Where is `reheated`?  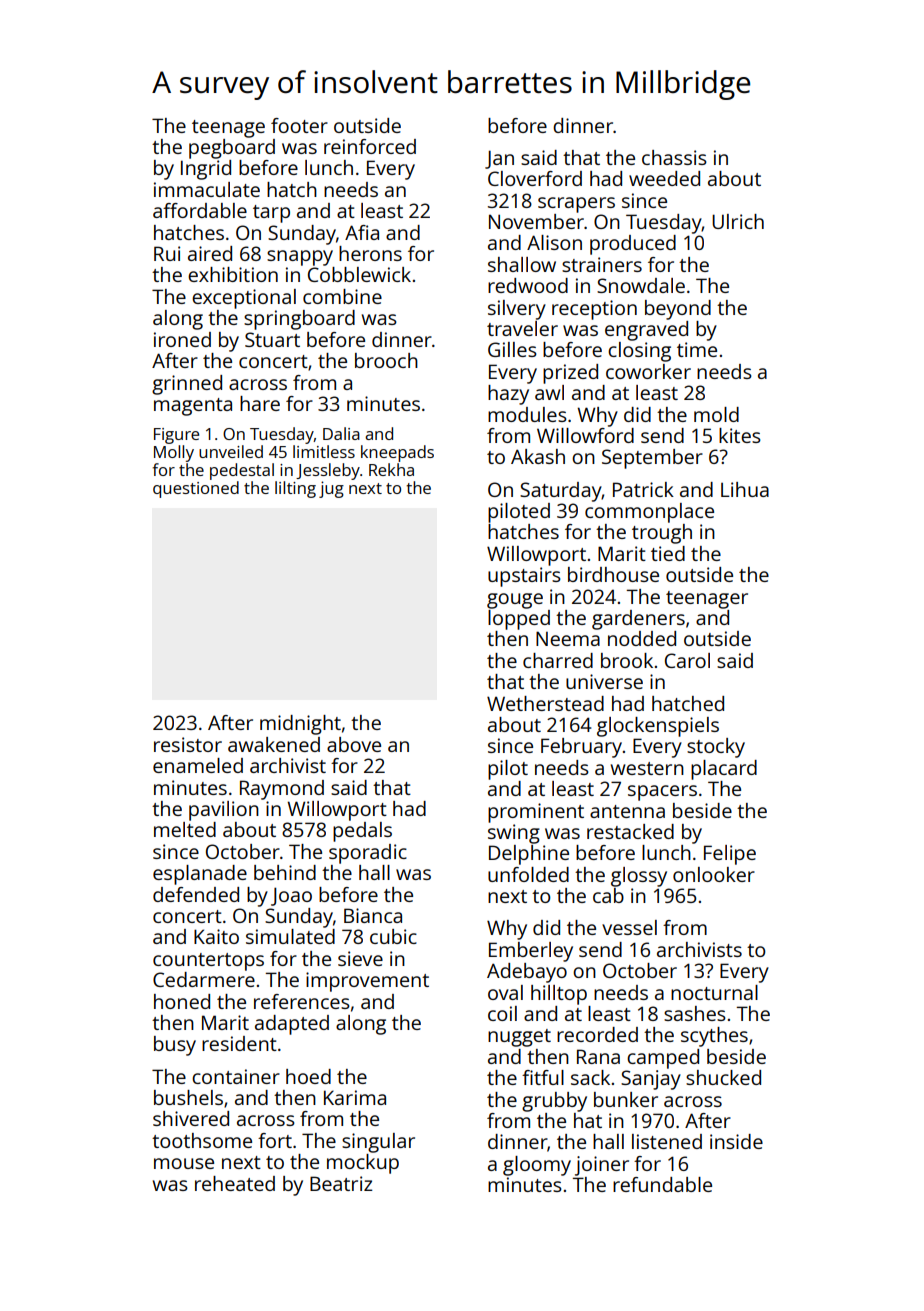
reheated is located at coordinates (235, 1183).
